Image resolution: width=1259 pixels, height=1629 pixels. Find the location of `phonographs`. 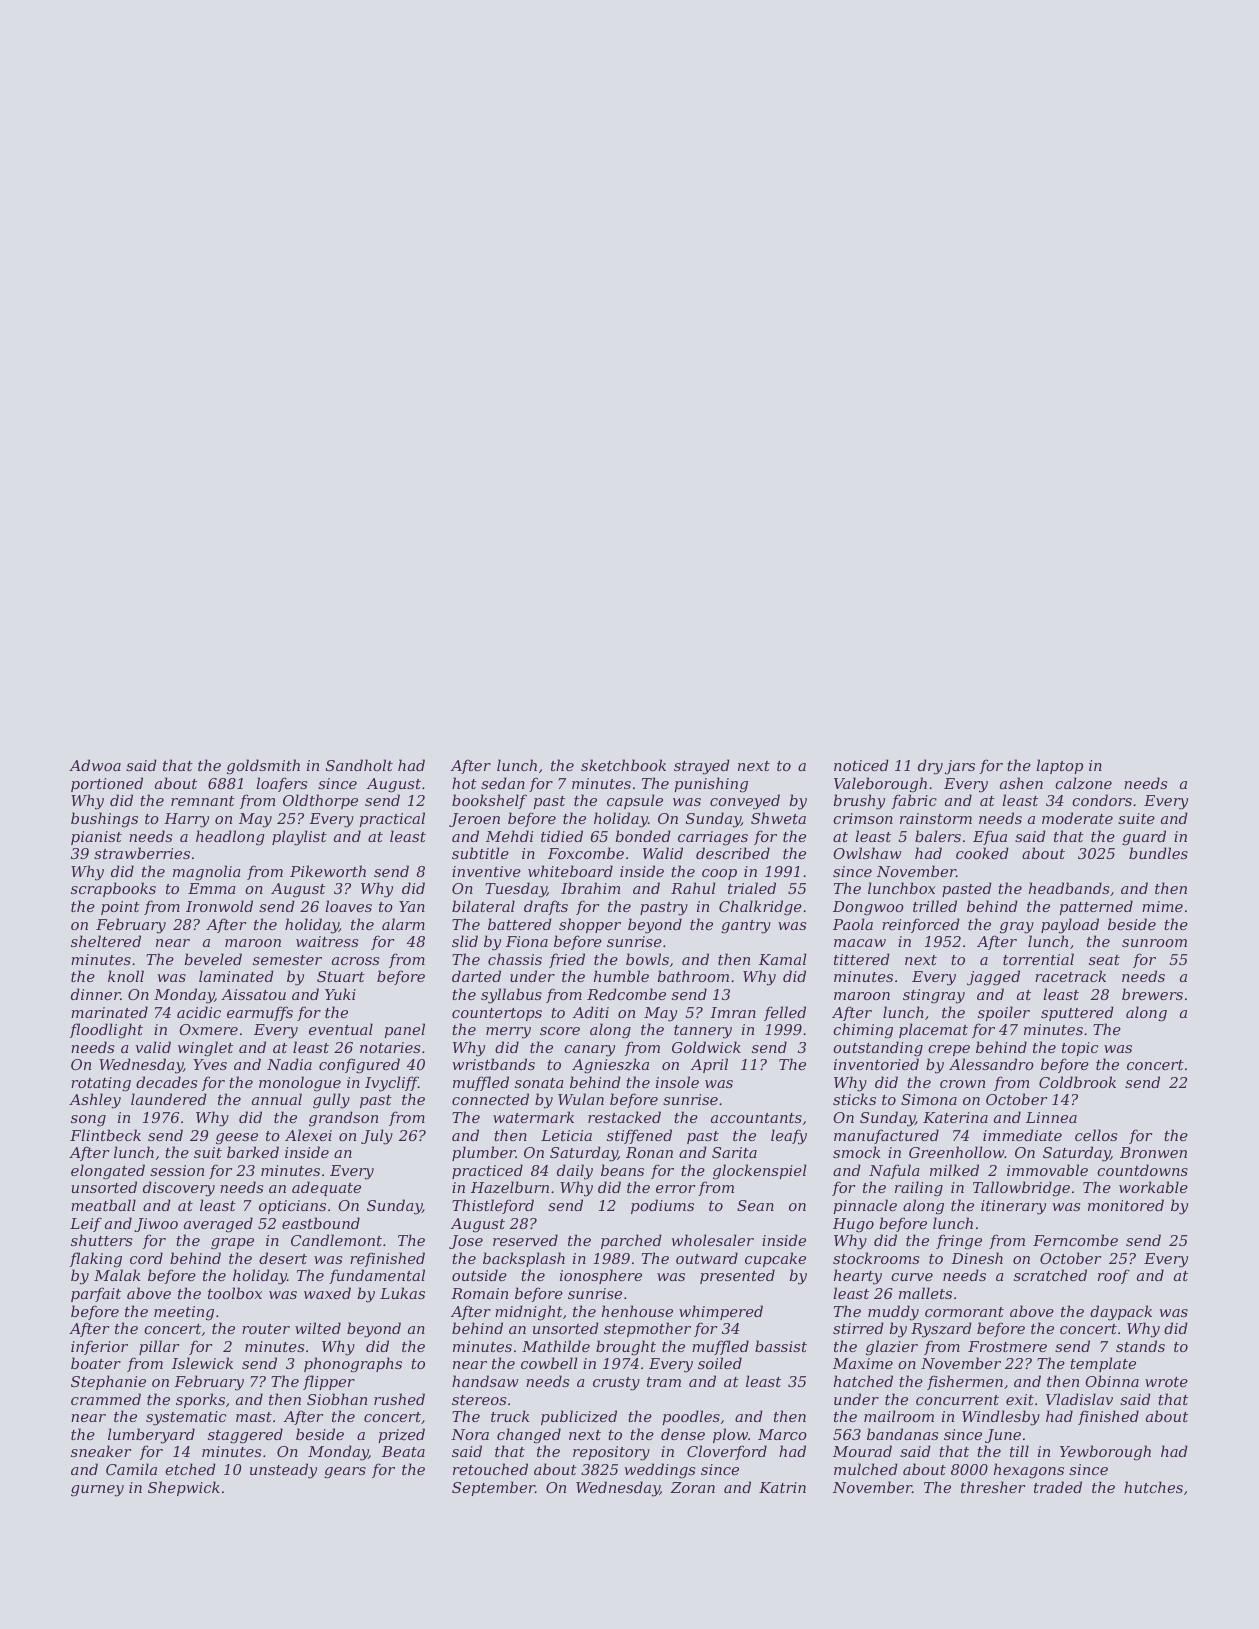

phonographs is located at coordinates (353, 1365).
